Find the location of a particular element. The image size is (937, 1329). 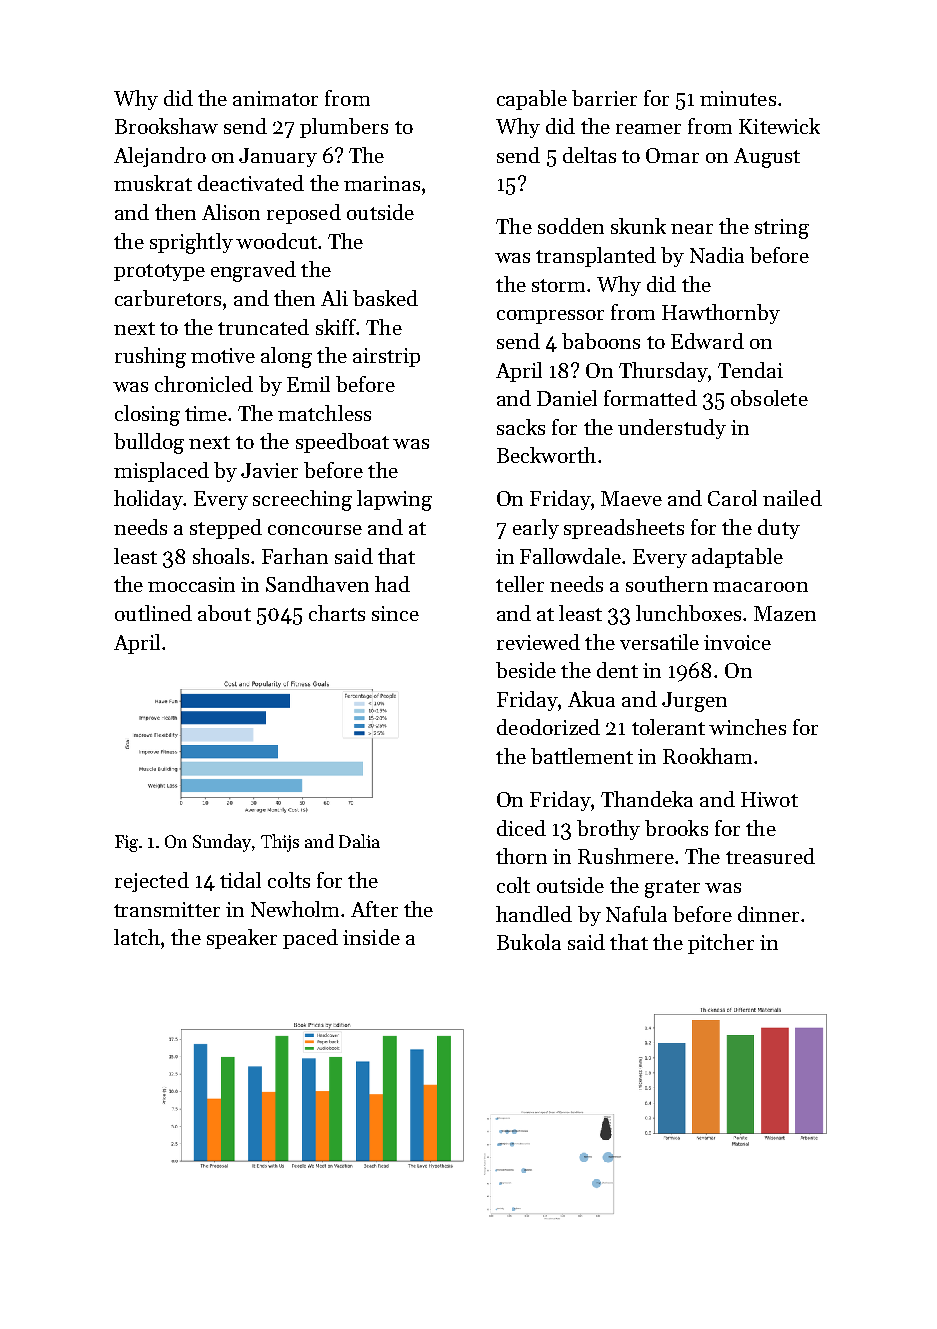

stepped is located at coordinates (226, 529).
